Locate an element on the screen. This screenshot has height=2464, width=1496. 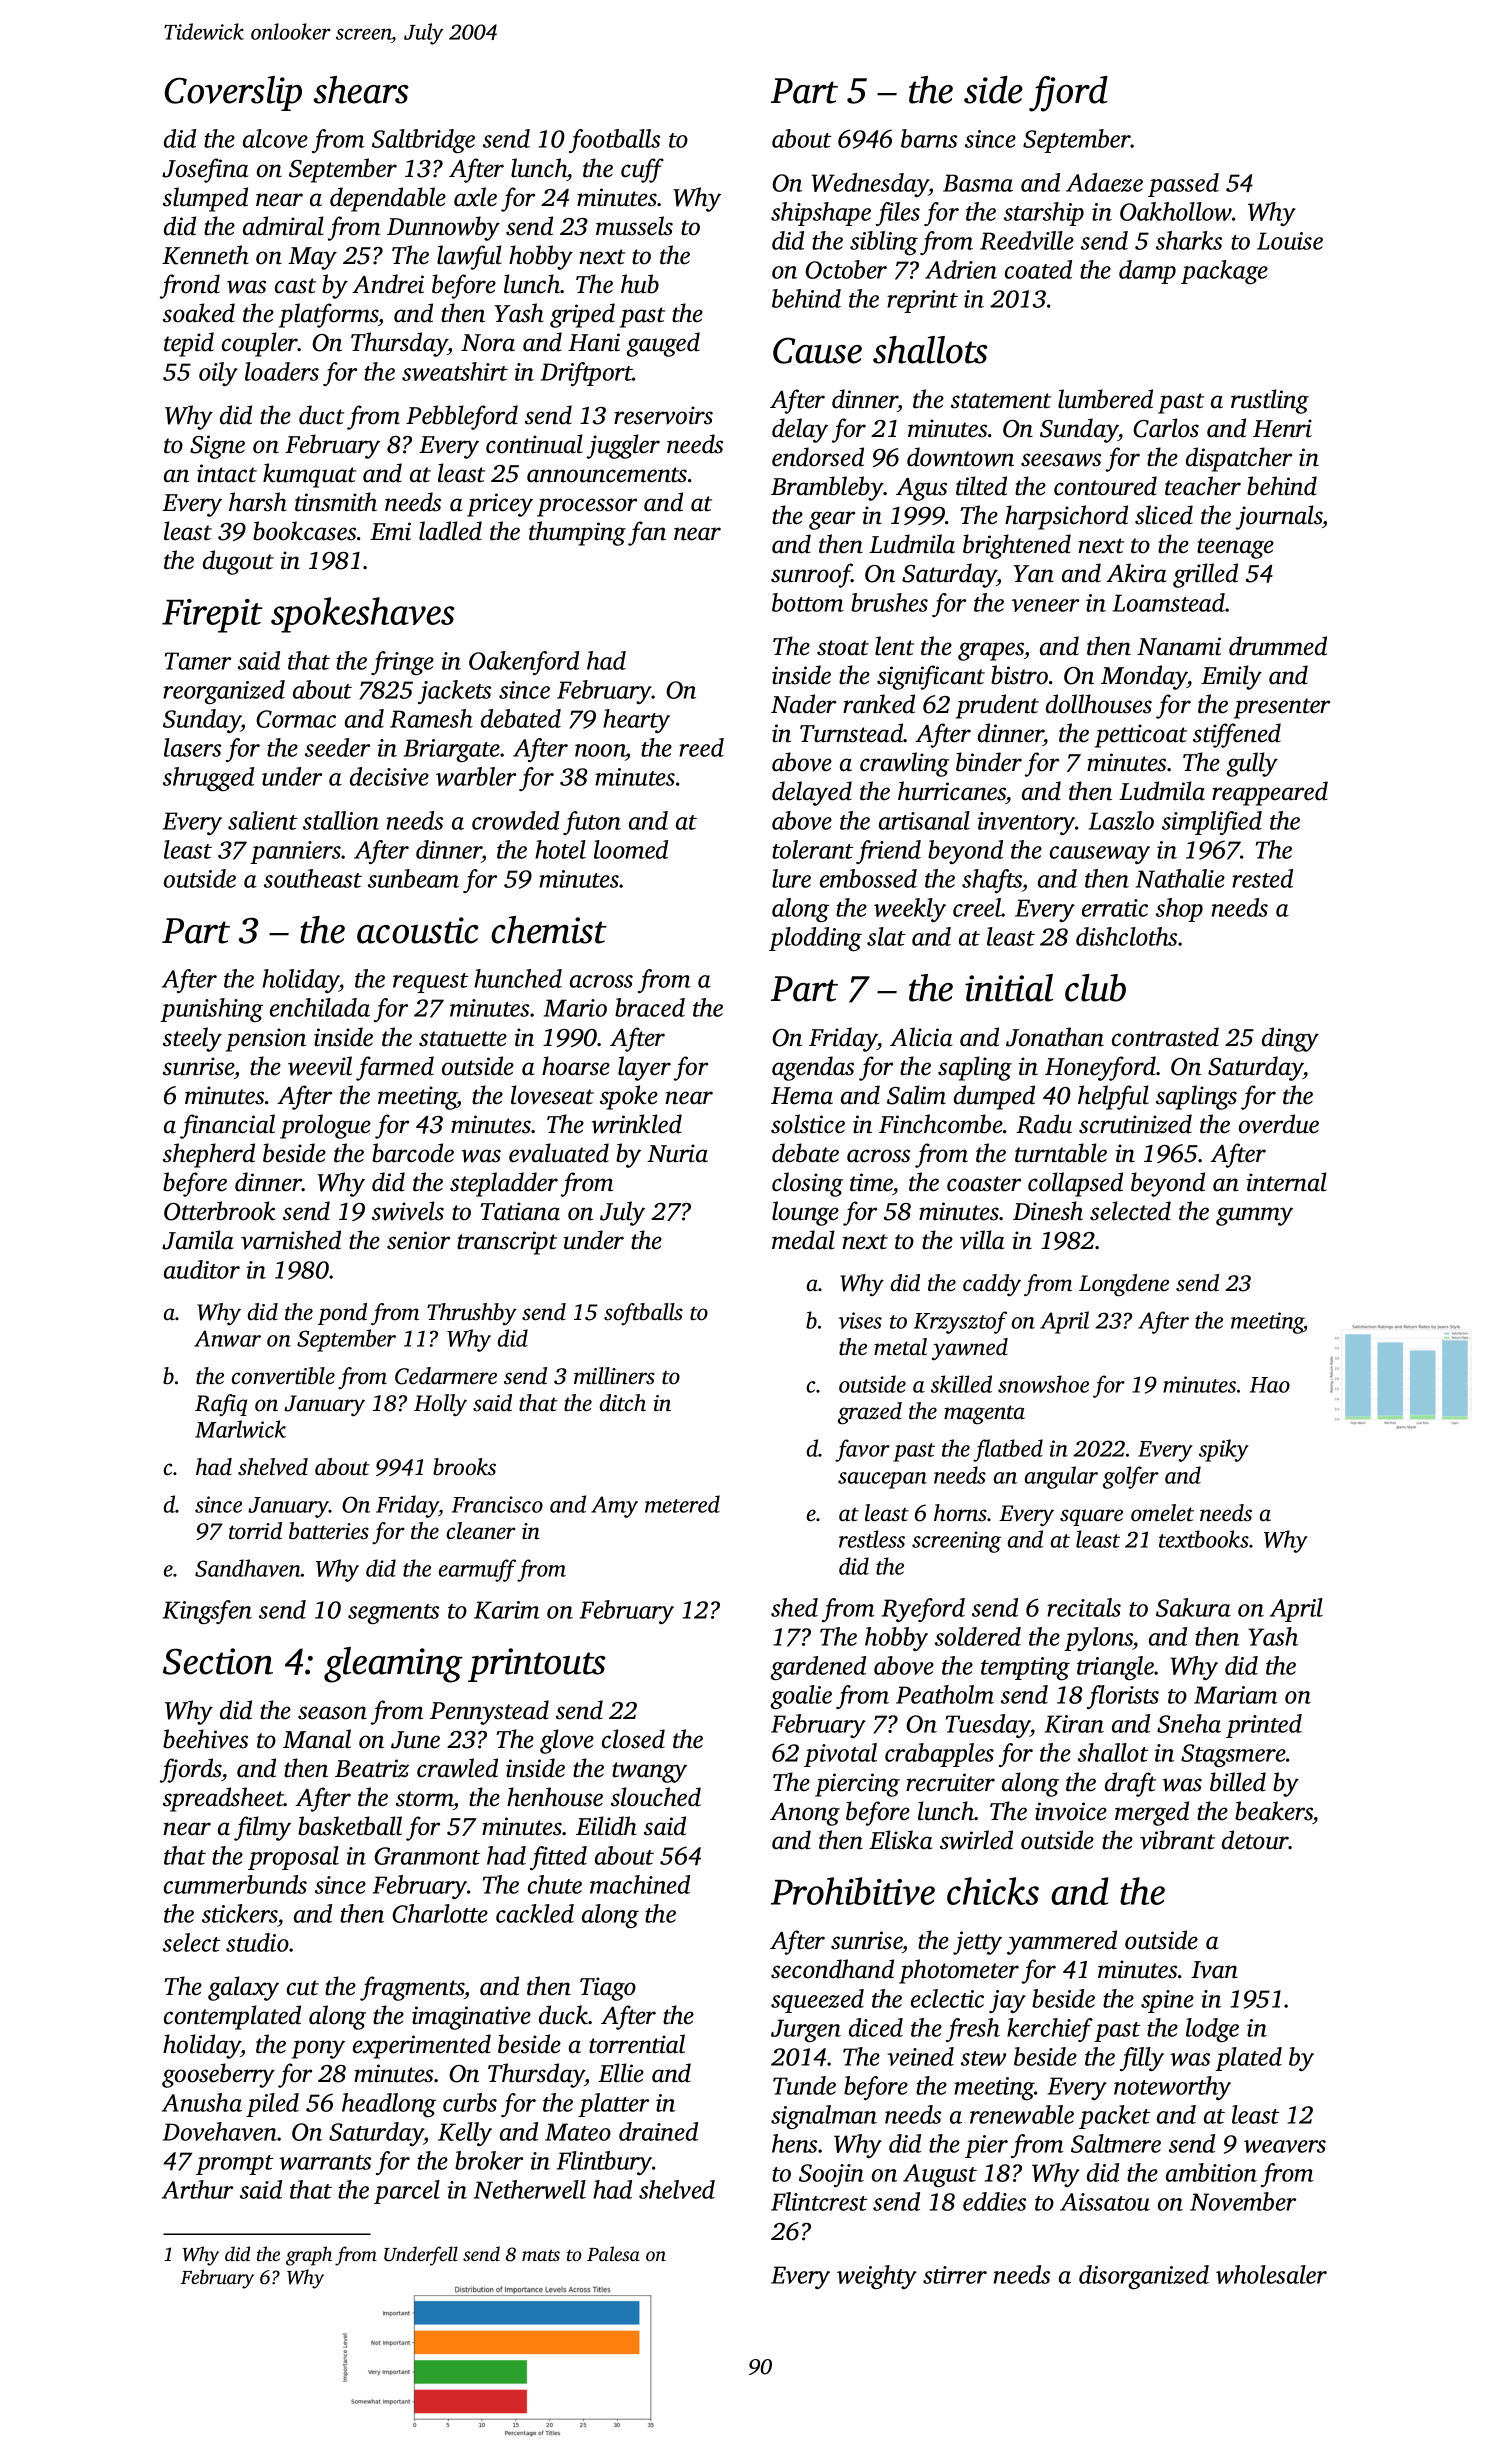
Mario is located at coordinates (575, 1008).
